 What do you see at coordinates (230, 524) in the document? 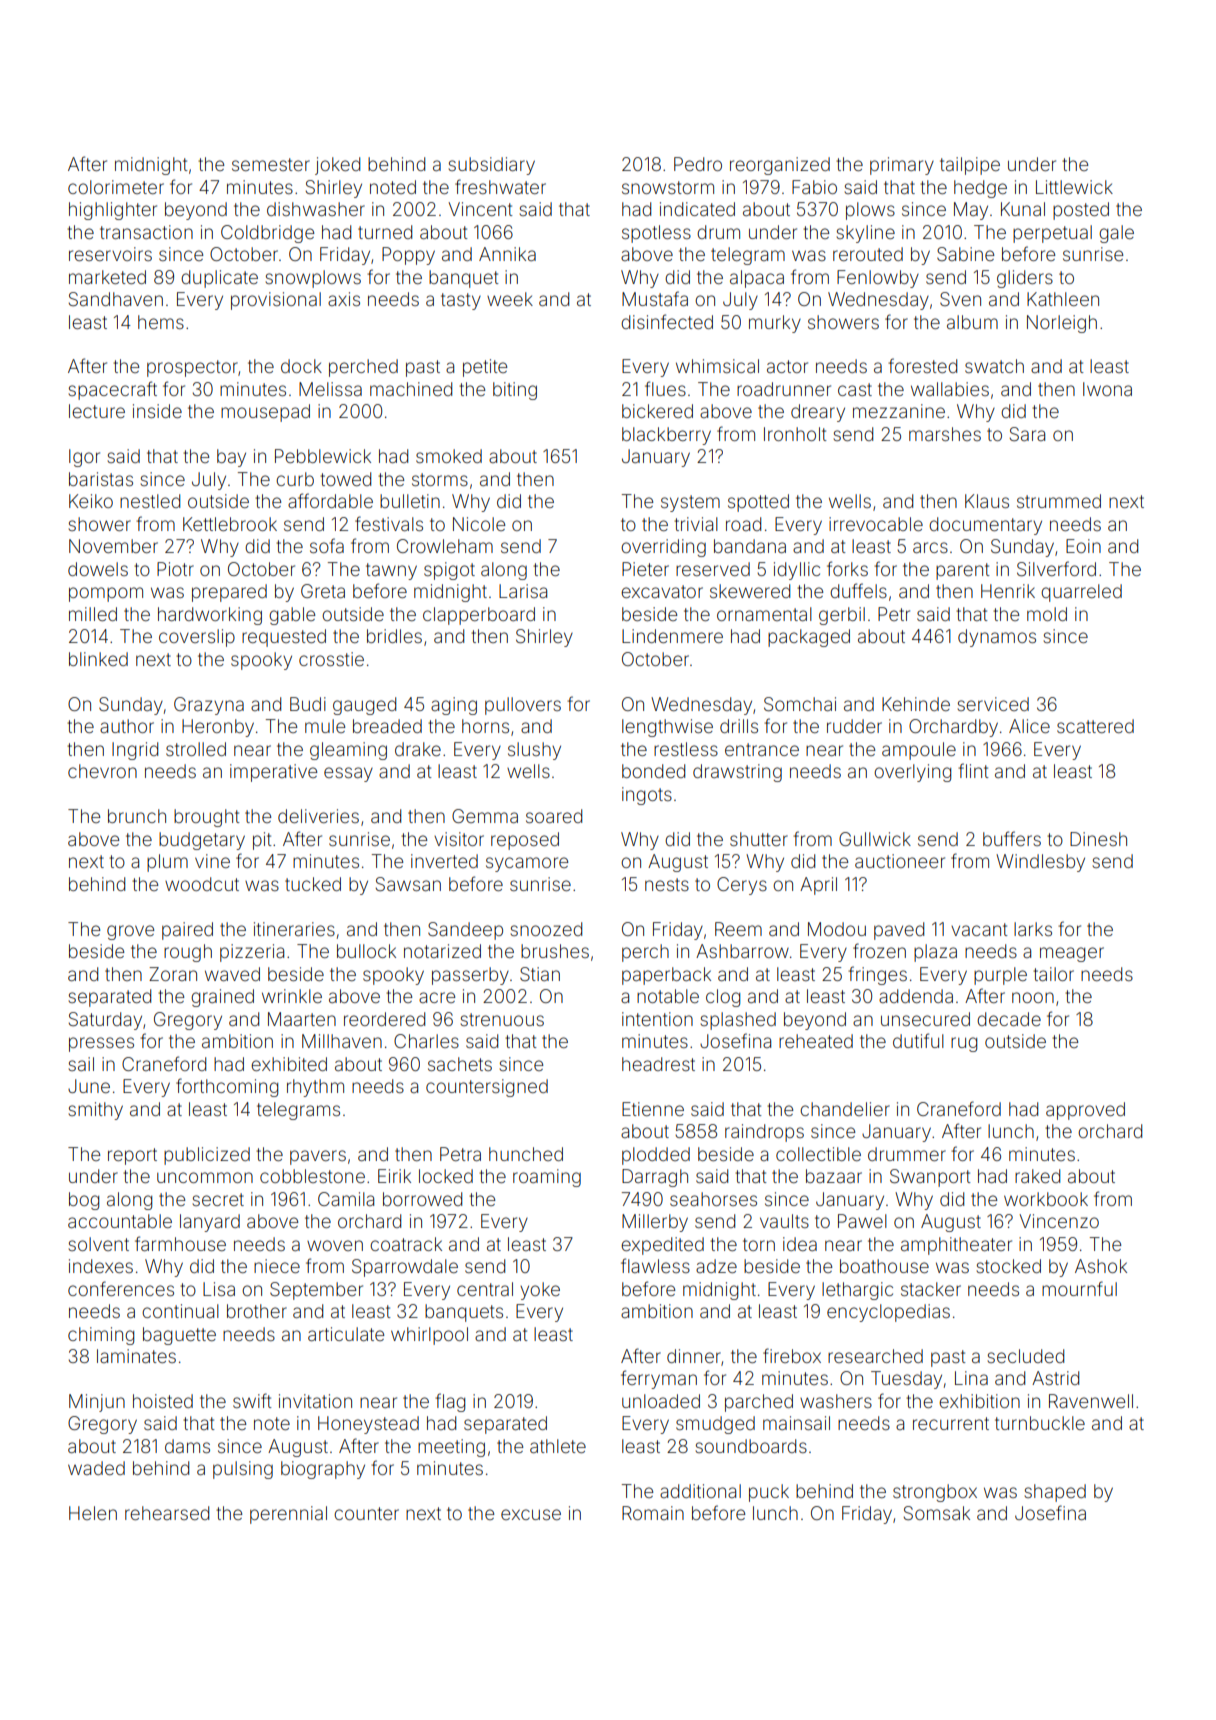
I see `Kettlebrook` at bounding box center [230, 524].
